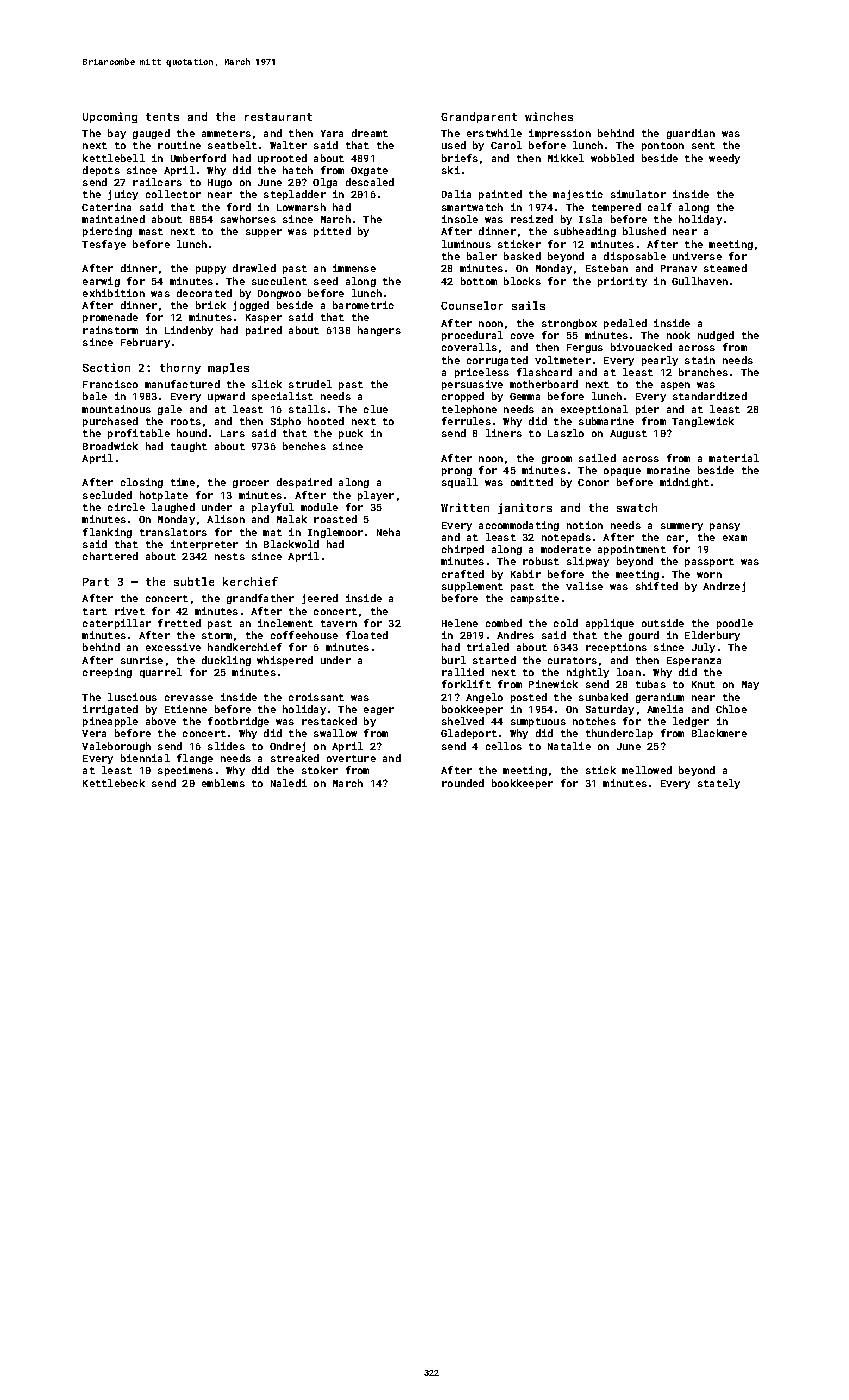 The height and width of the document is (1400, 849). Describe the element at coordinates (457, 472) in the document. I see `prong` at that location.
